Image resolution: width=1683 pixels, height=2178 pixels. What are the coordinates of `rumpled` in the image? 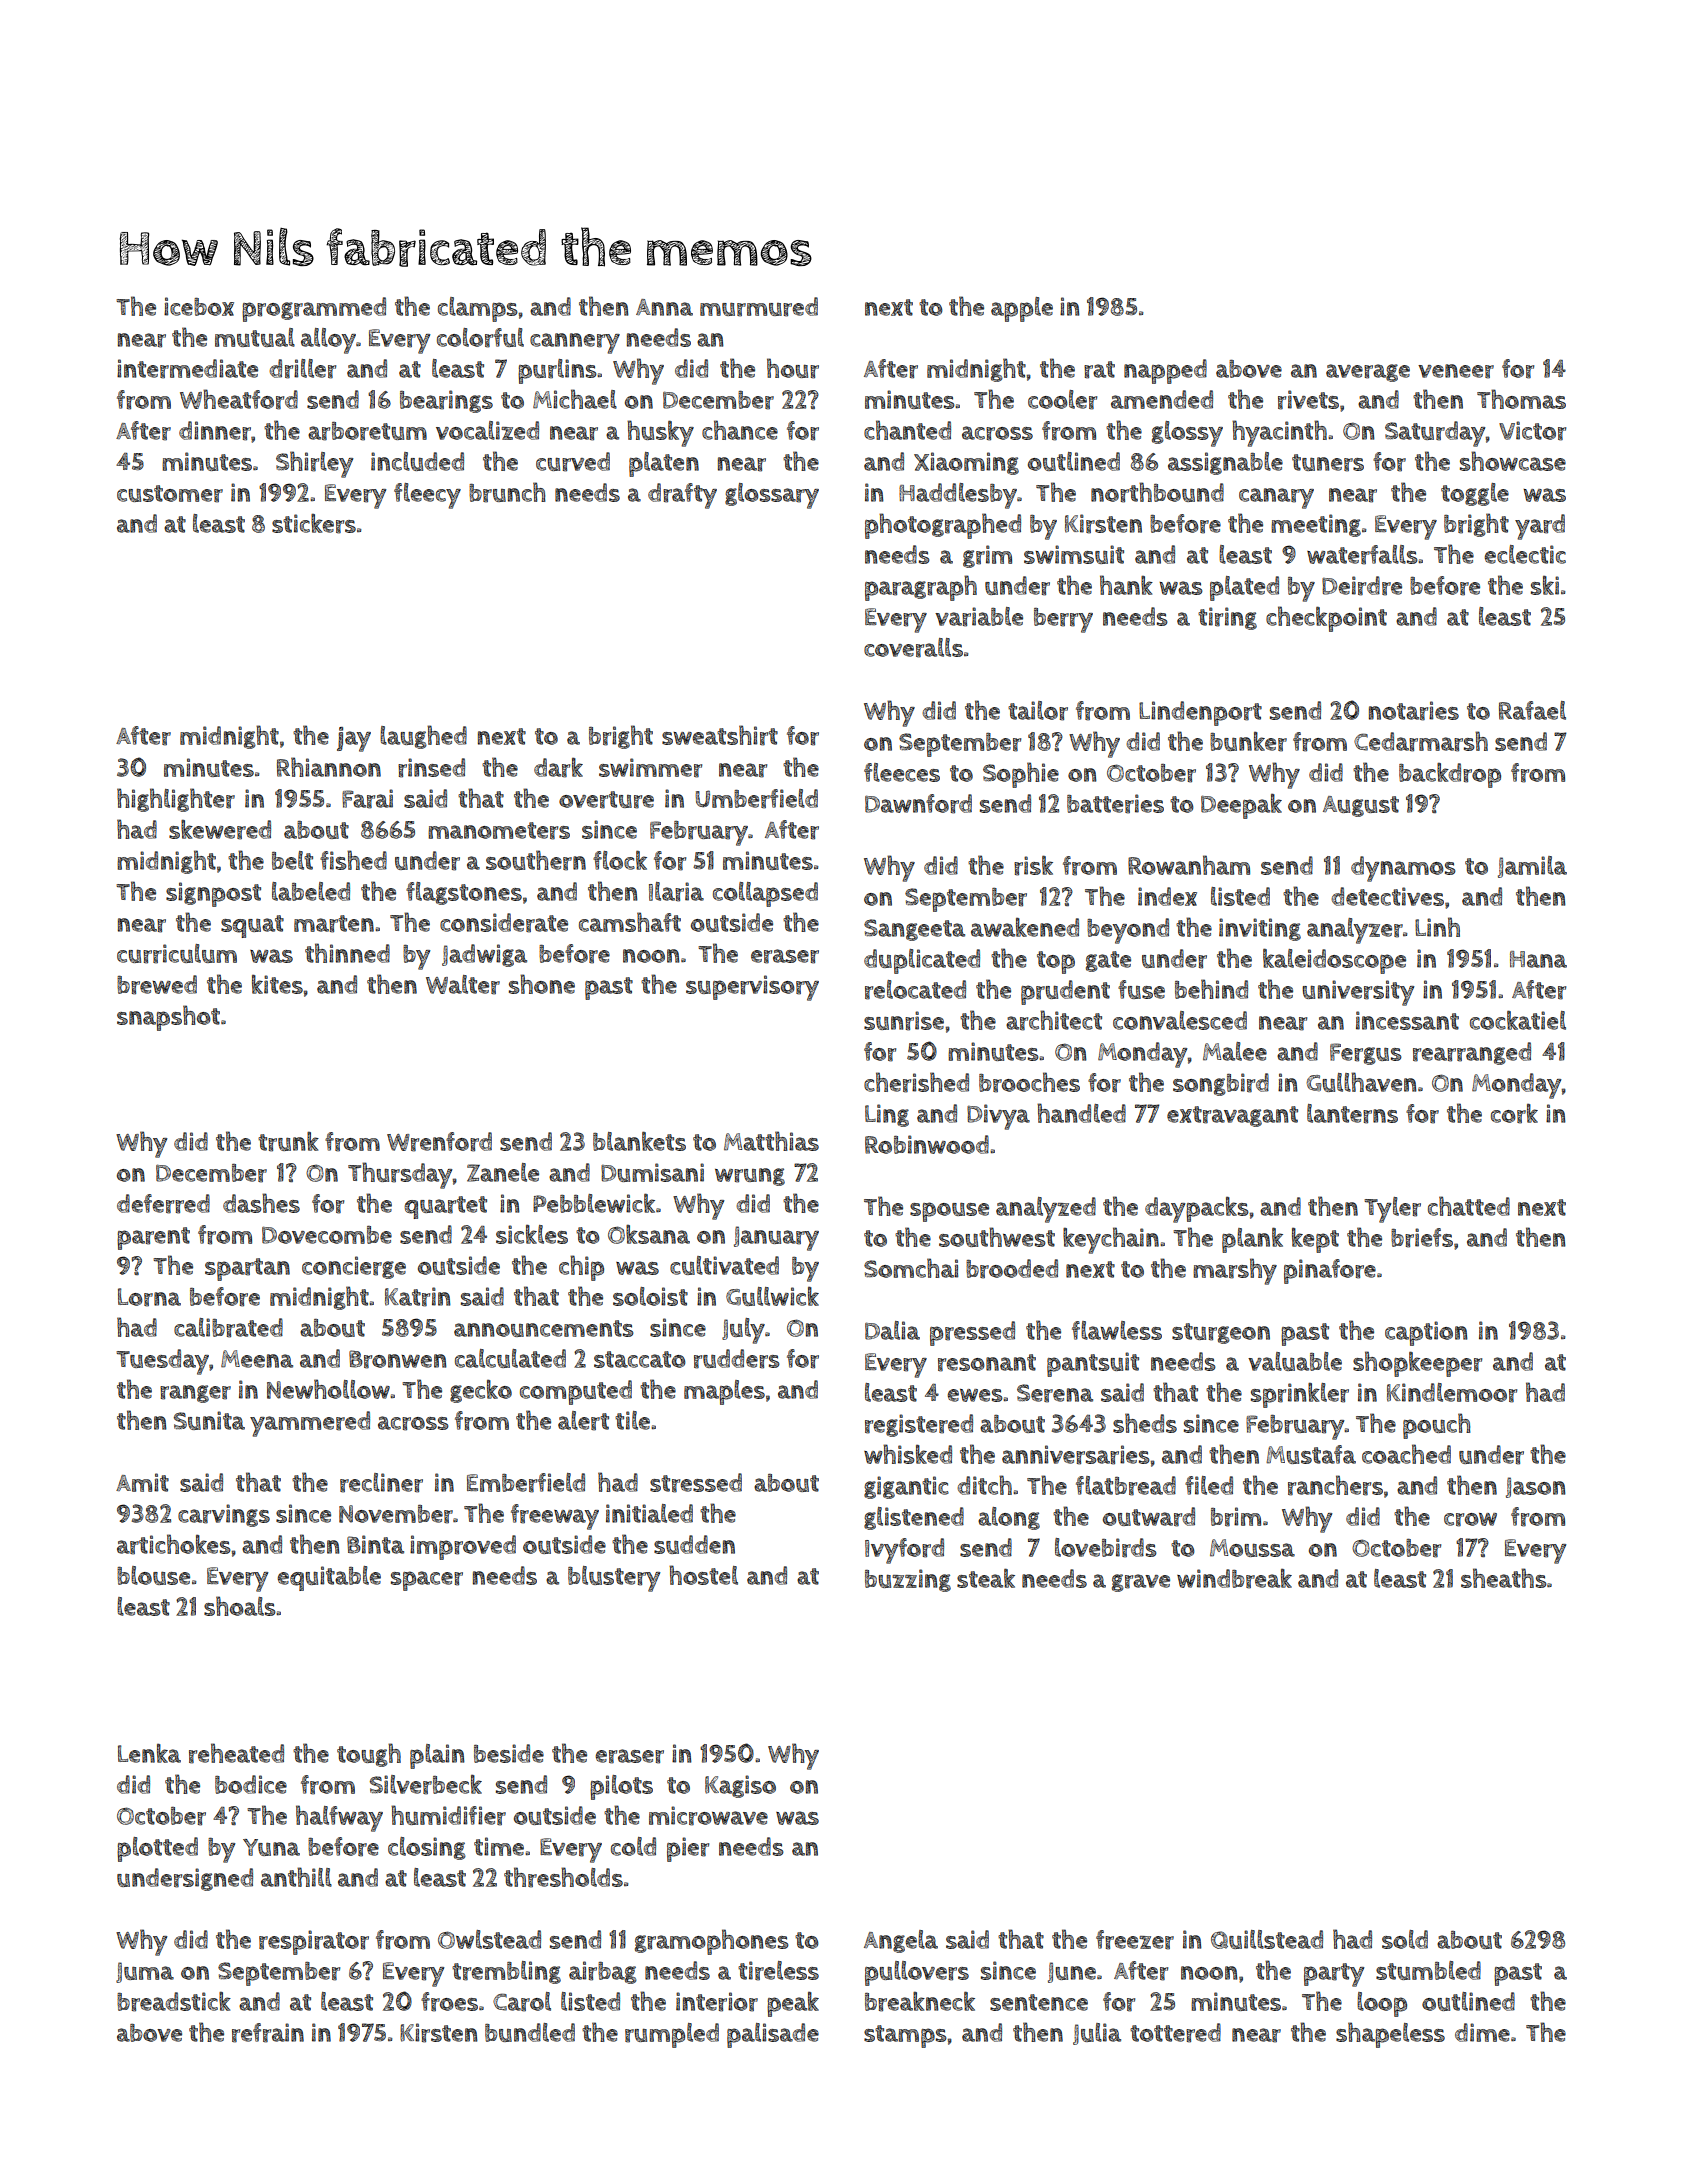 It's located at (672, 2035).
